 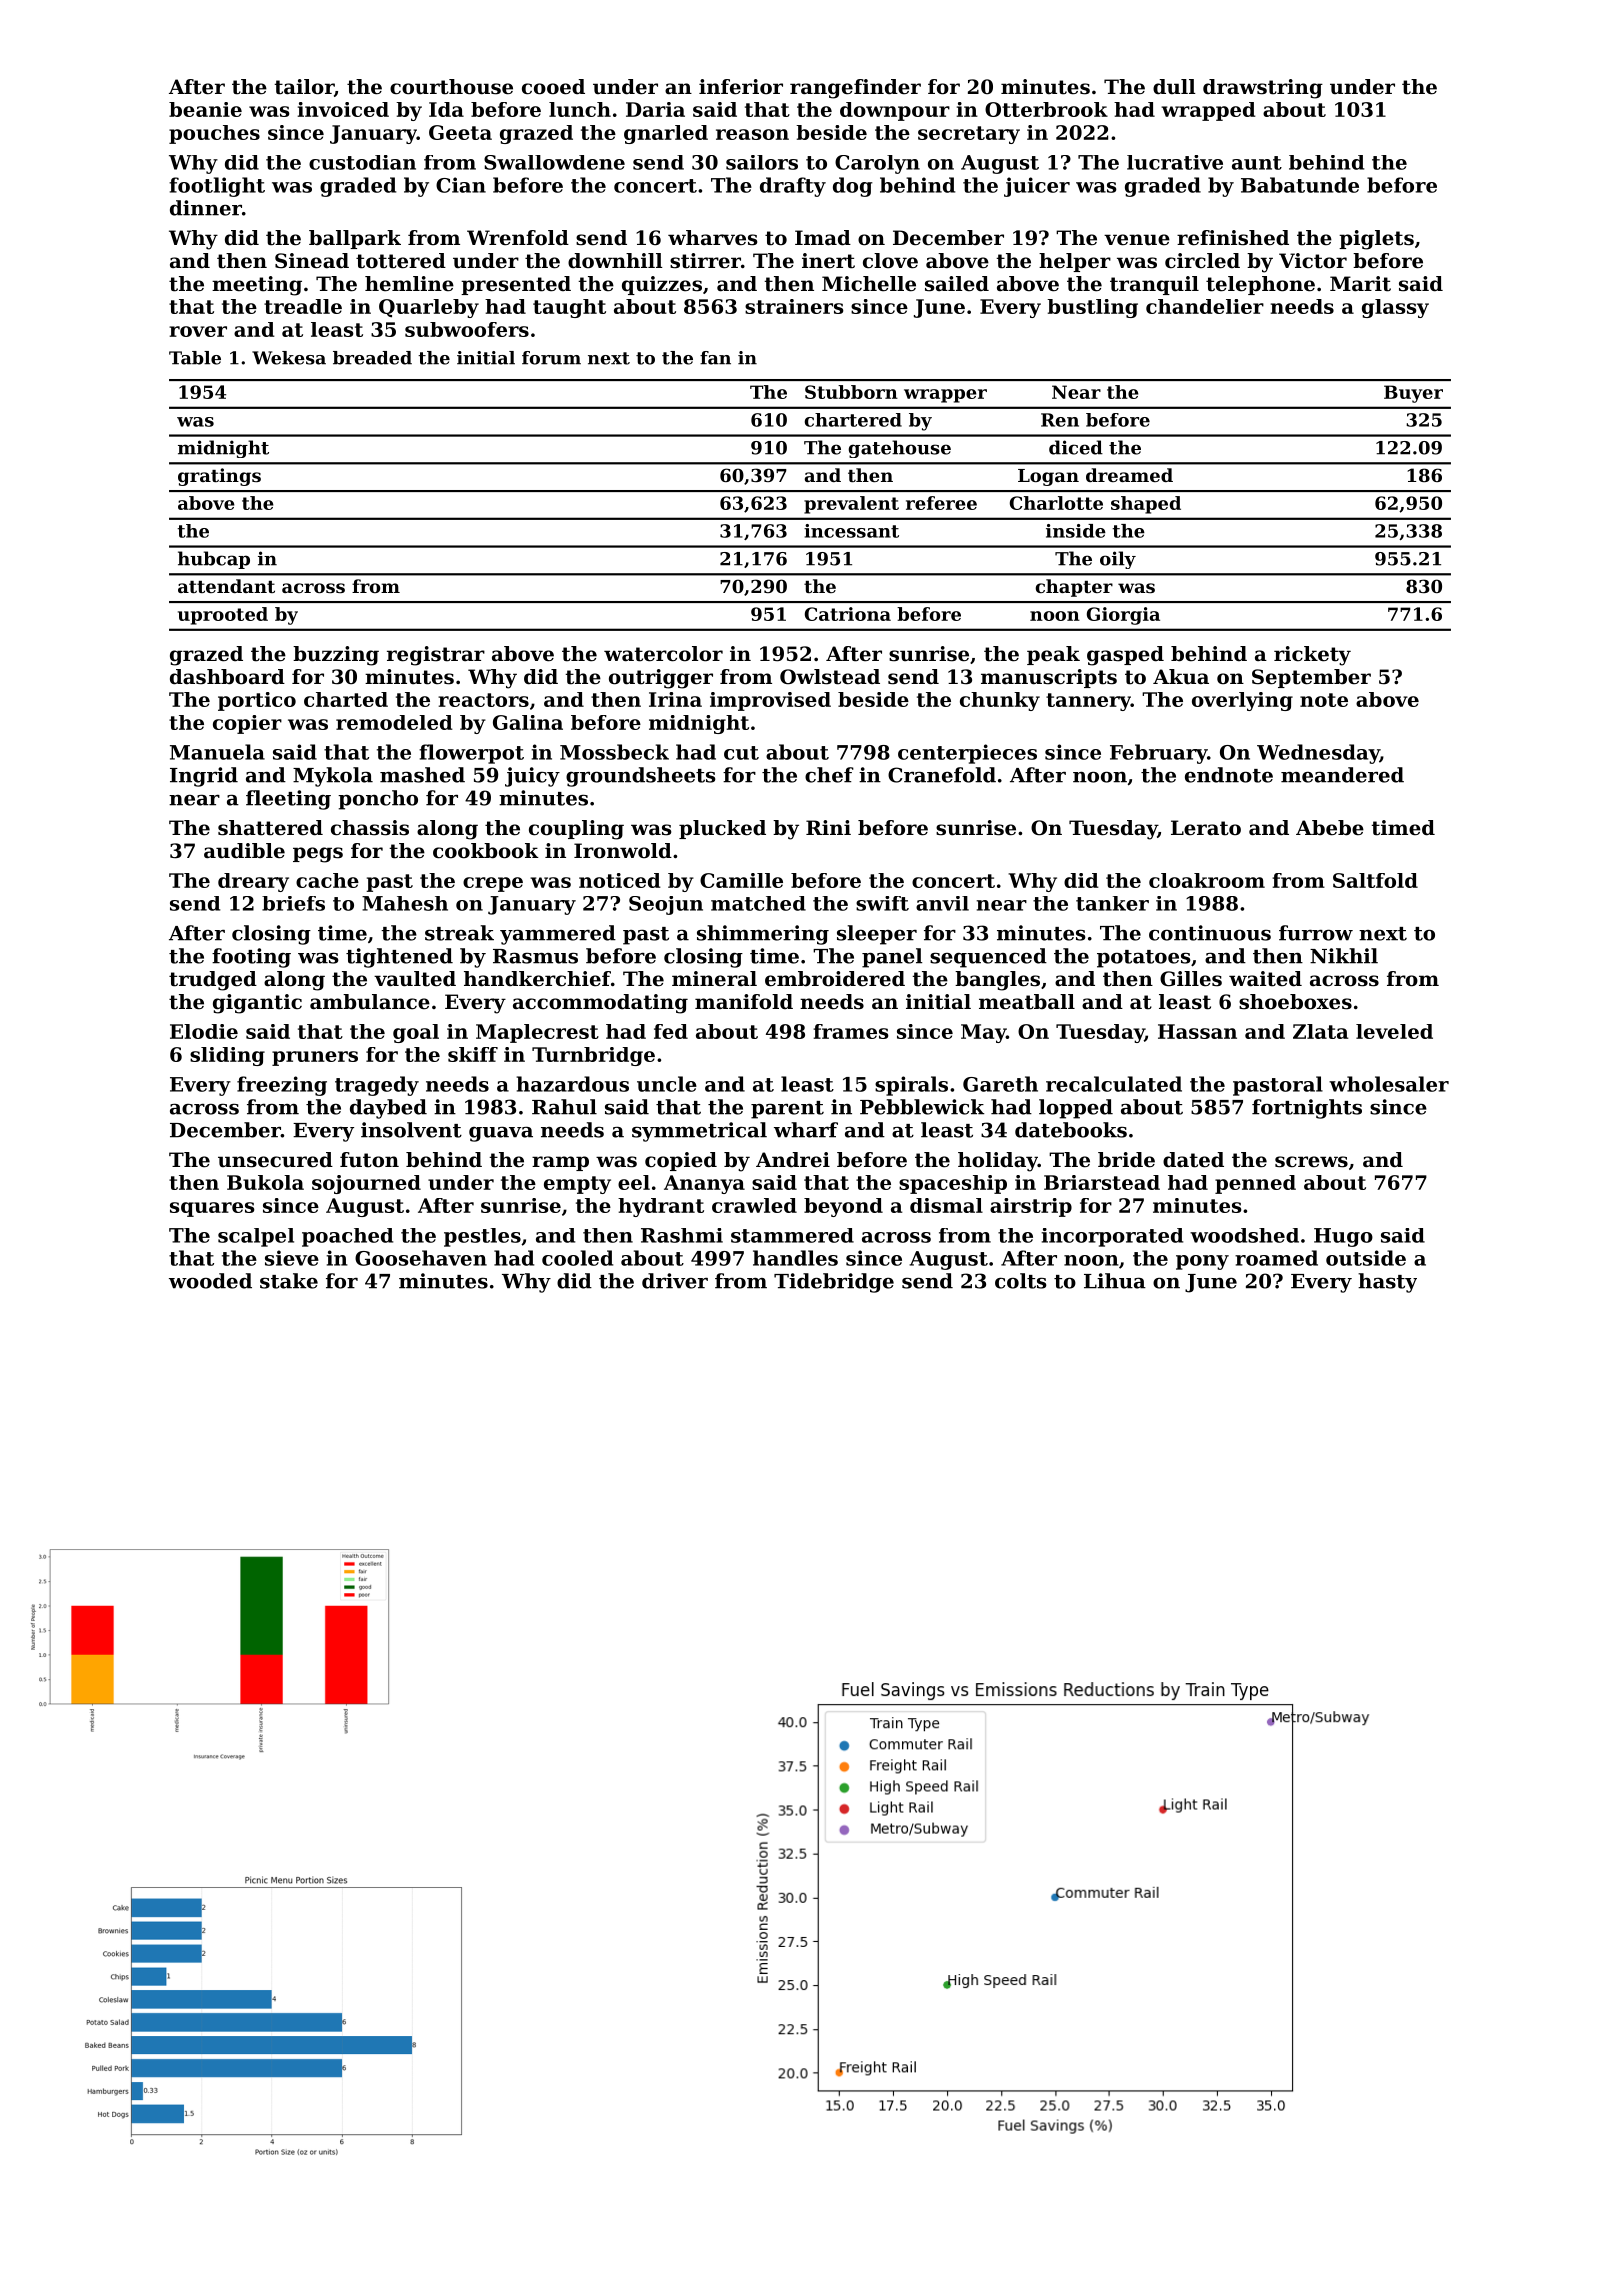 I want to click on presented, so click(x=516, y=285).
